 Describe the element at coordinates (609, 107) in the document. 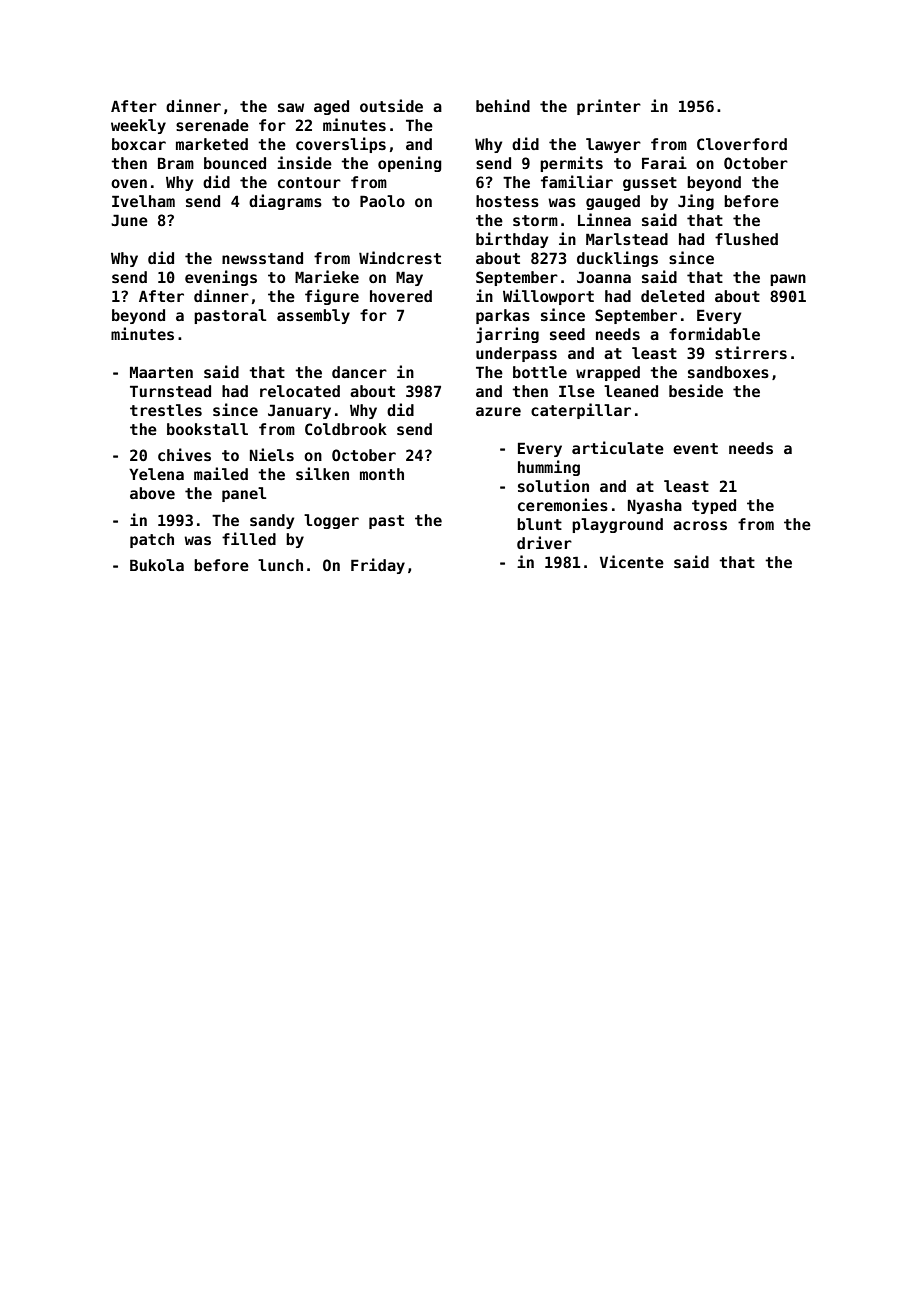

I see `printer` at that location.
